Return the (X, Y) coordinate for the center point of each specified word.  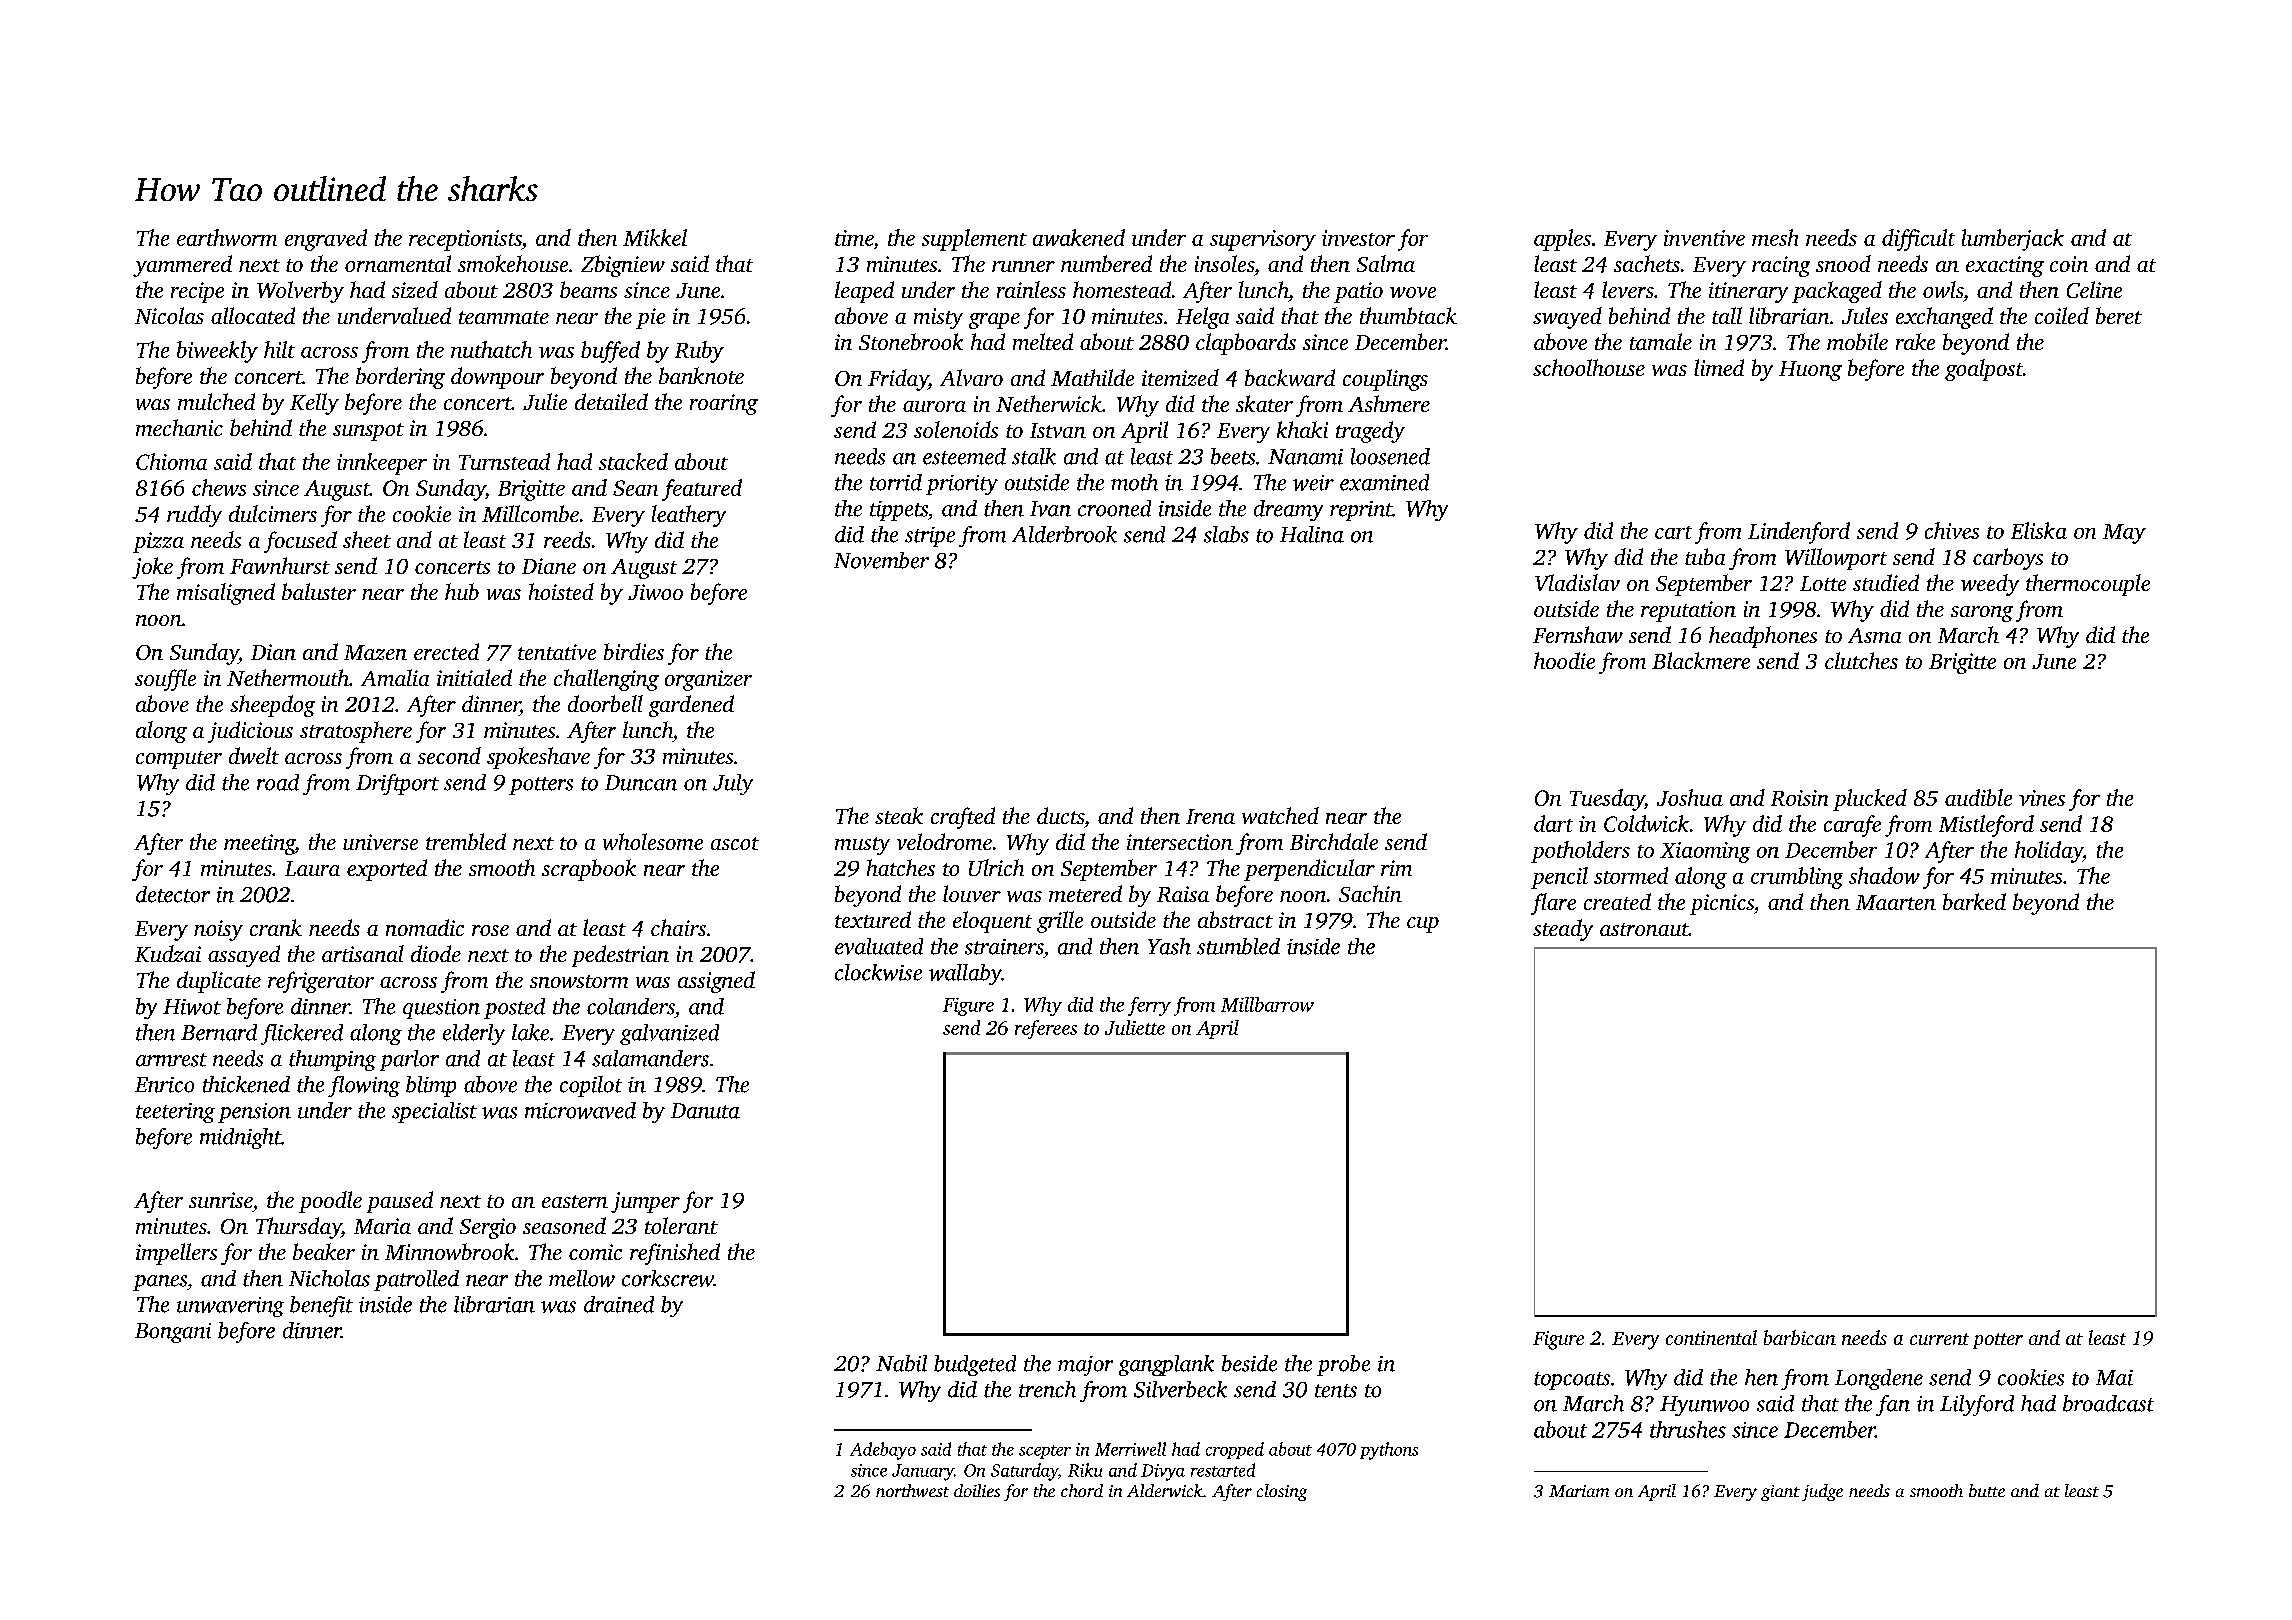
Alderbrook (1064, 534)
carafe (1852, 826)
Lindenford (1799, 533)
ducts (1060, 815)
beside (1249, 1363)
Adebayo (883, 1451)
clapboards (1246, 344)
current (1939, 1339)
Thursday (298, 1228)
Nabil (901, 1363)
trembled (466, 841)
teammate (504, 317)
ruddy (194, 516)
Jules (1865, 315)
